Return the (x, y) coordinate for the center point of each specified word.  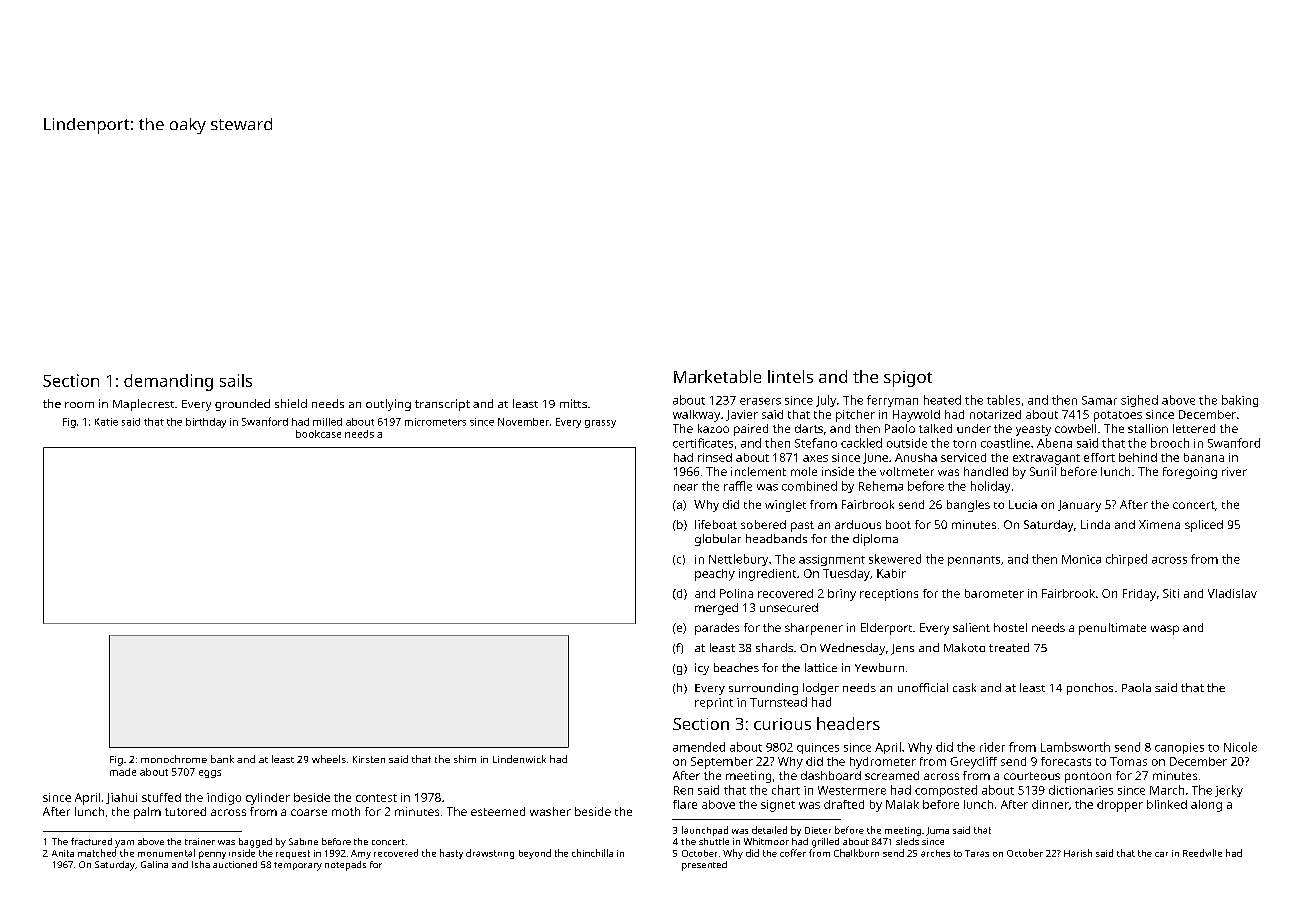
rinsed (715, 457)
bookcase (318, 434)
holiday (990, 487)
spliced (1204, 526)
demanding (168, 382)
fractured (91, 841)
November (523, 422)
